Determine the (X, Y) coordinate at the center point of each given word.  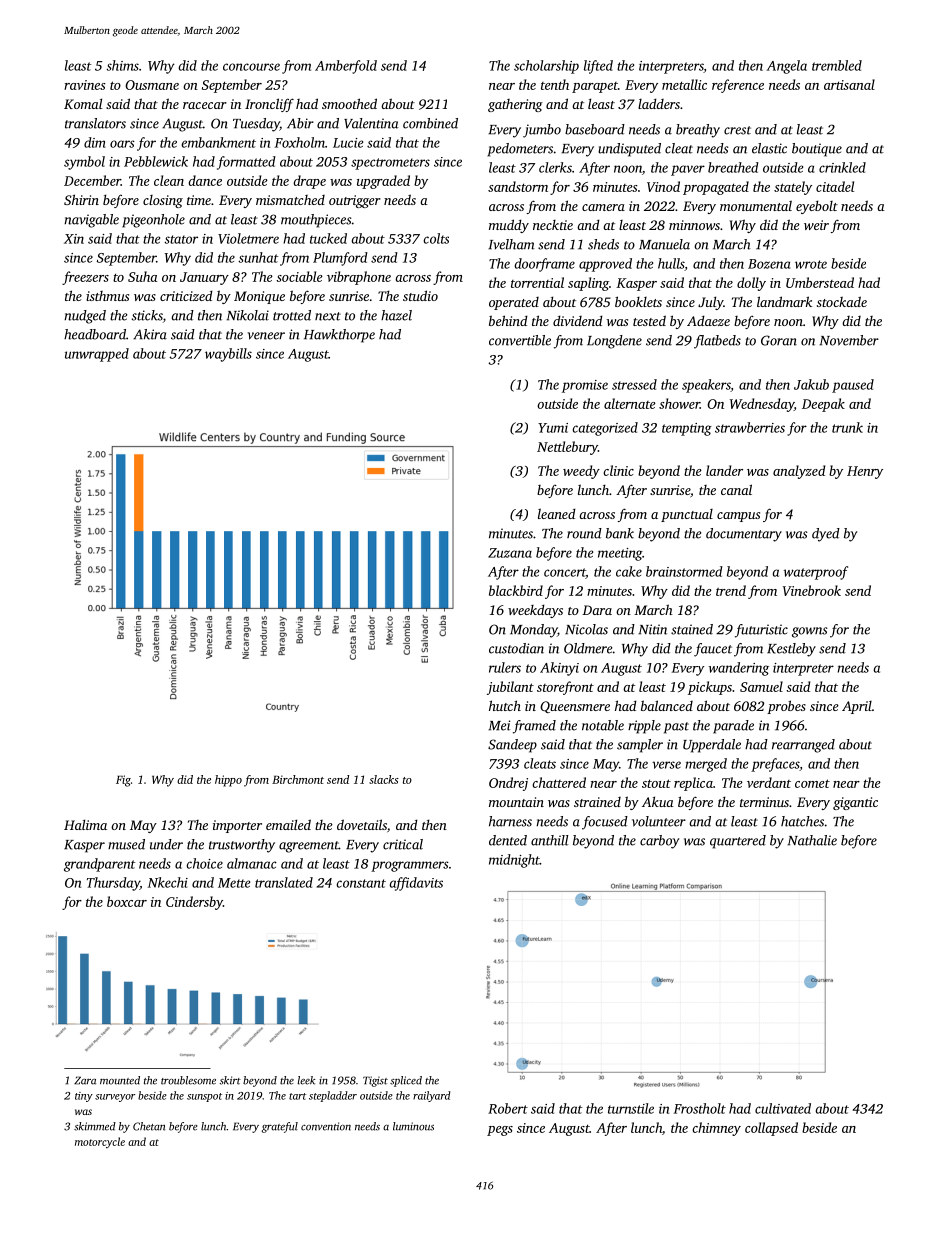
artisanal (849, 84)
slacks (384, 779)
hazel (396, 315)
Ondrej (508, 784)
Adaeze (708, 320)
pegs (500, 1131)
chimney (716, 1129)
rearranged (803, 746)
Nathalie (812, 840)
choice (205, 863)
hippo (228, 781)
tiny (84, 1097)
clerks (555, 167)
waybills (228, 355)
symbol (84, 163)
